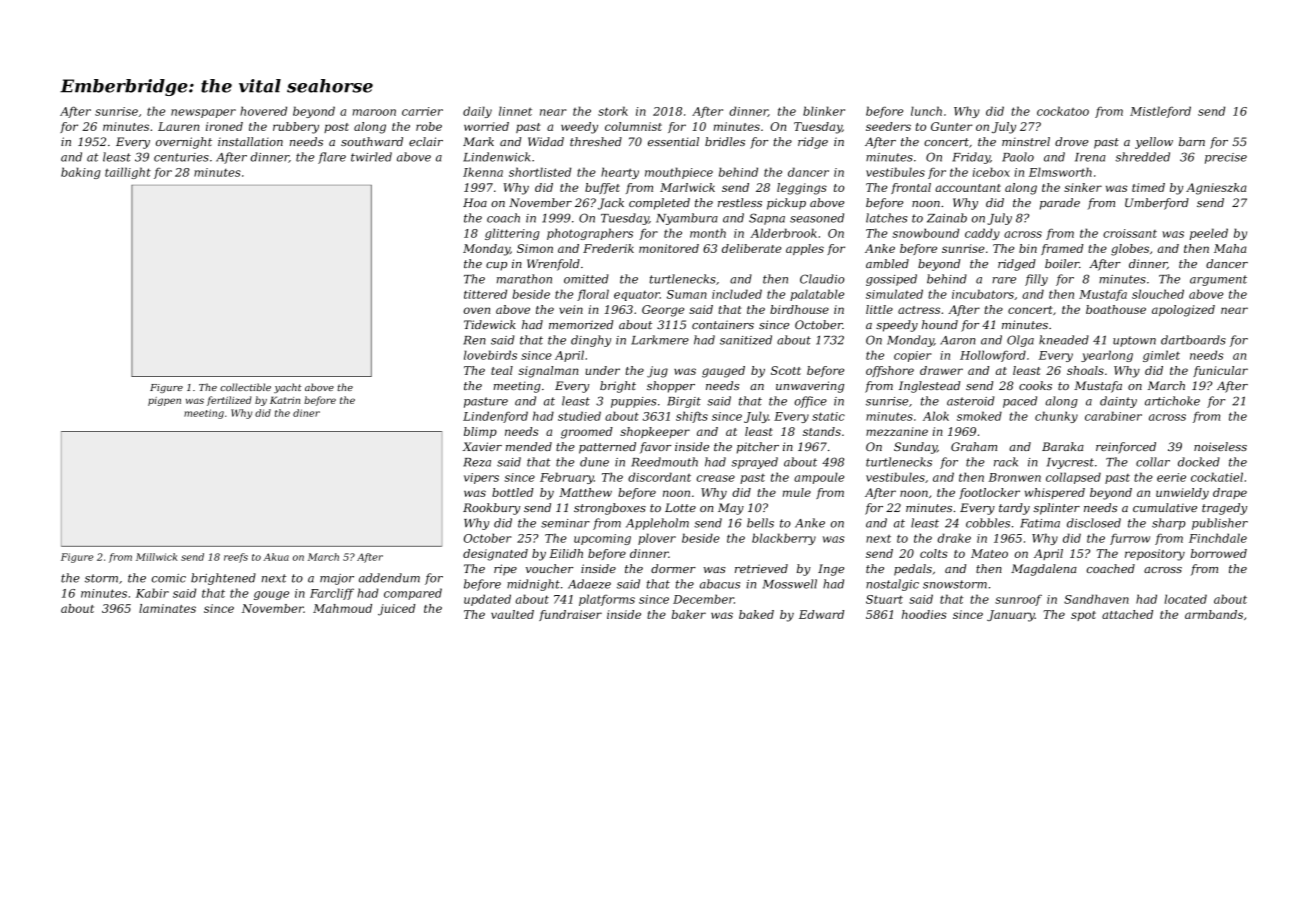  Describe the element at coordinates (128, 173) in the document. I see `taillight` at that location.
